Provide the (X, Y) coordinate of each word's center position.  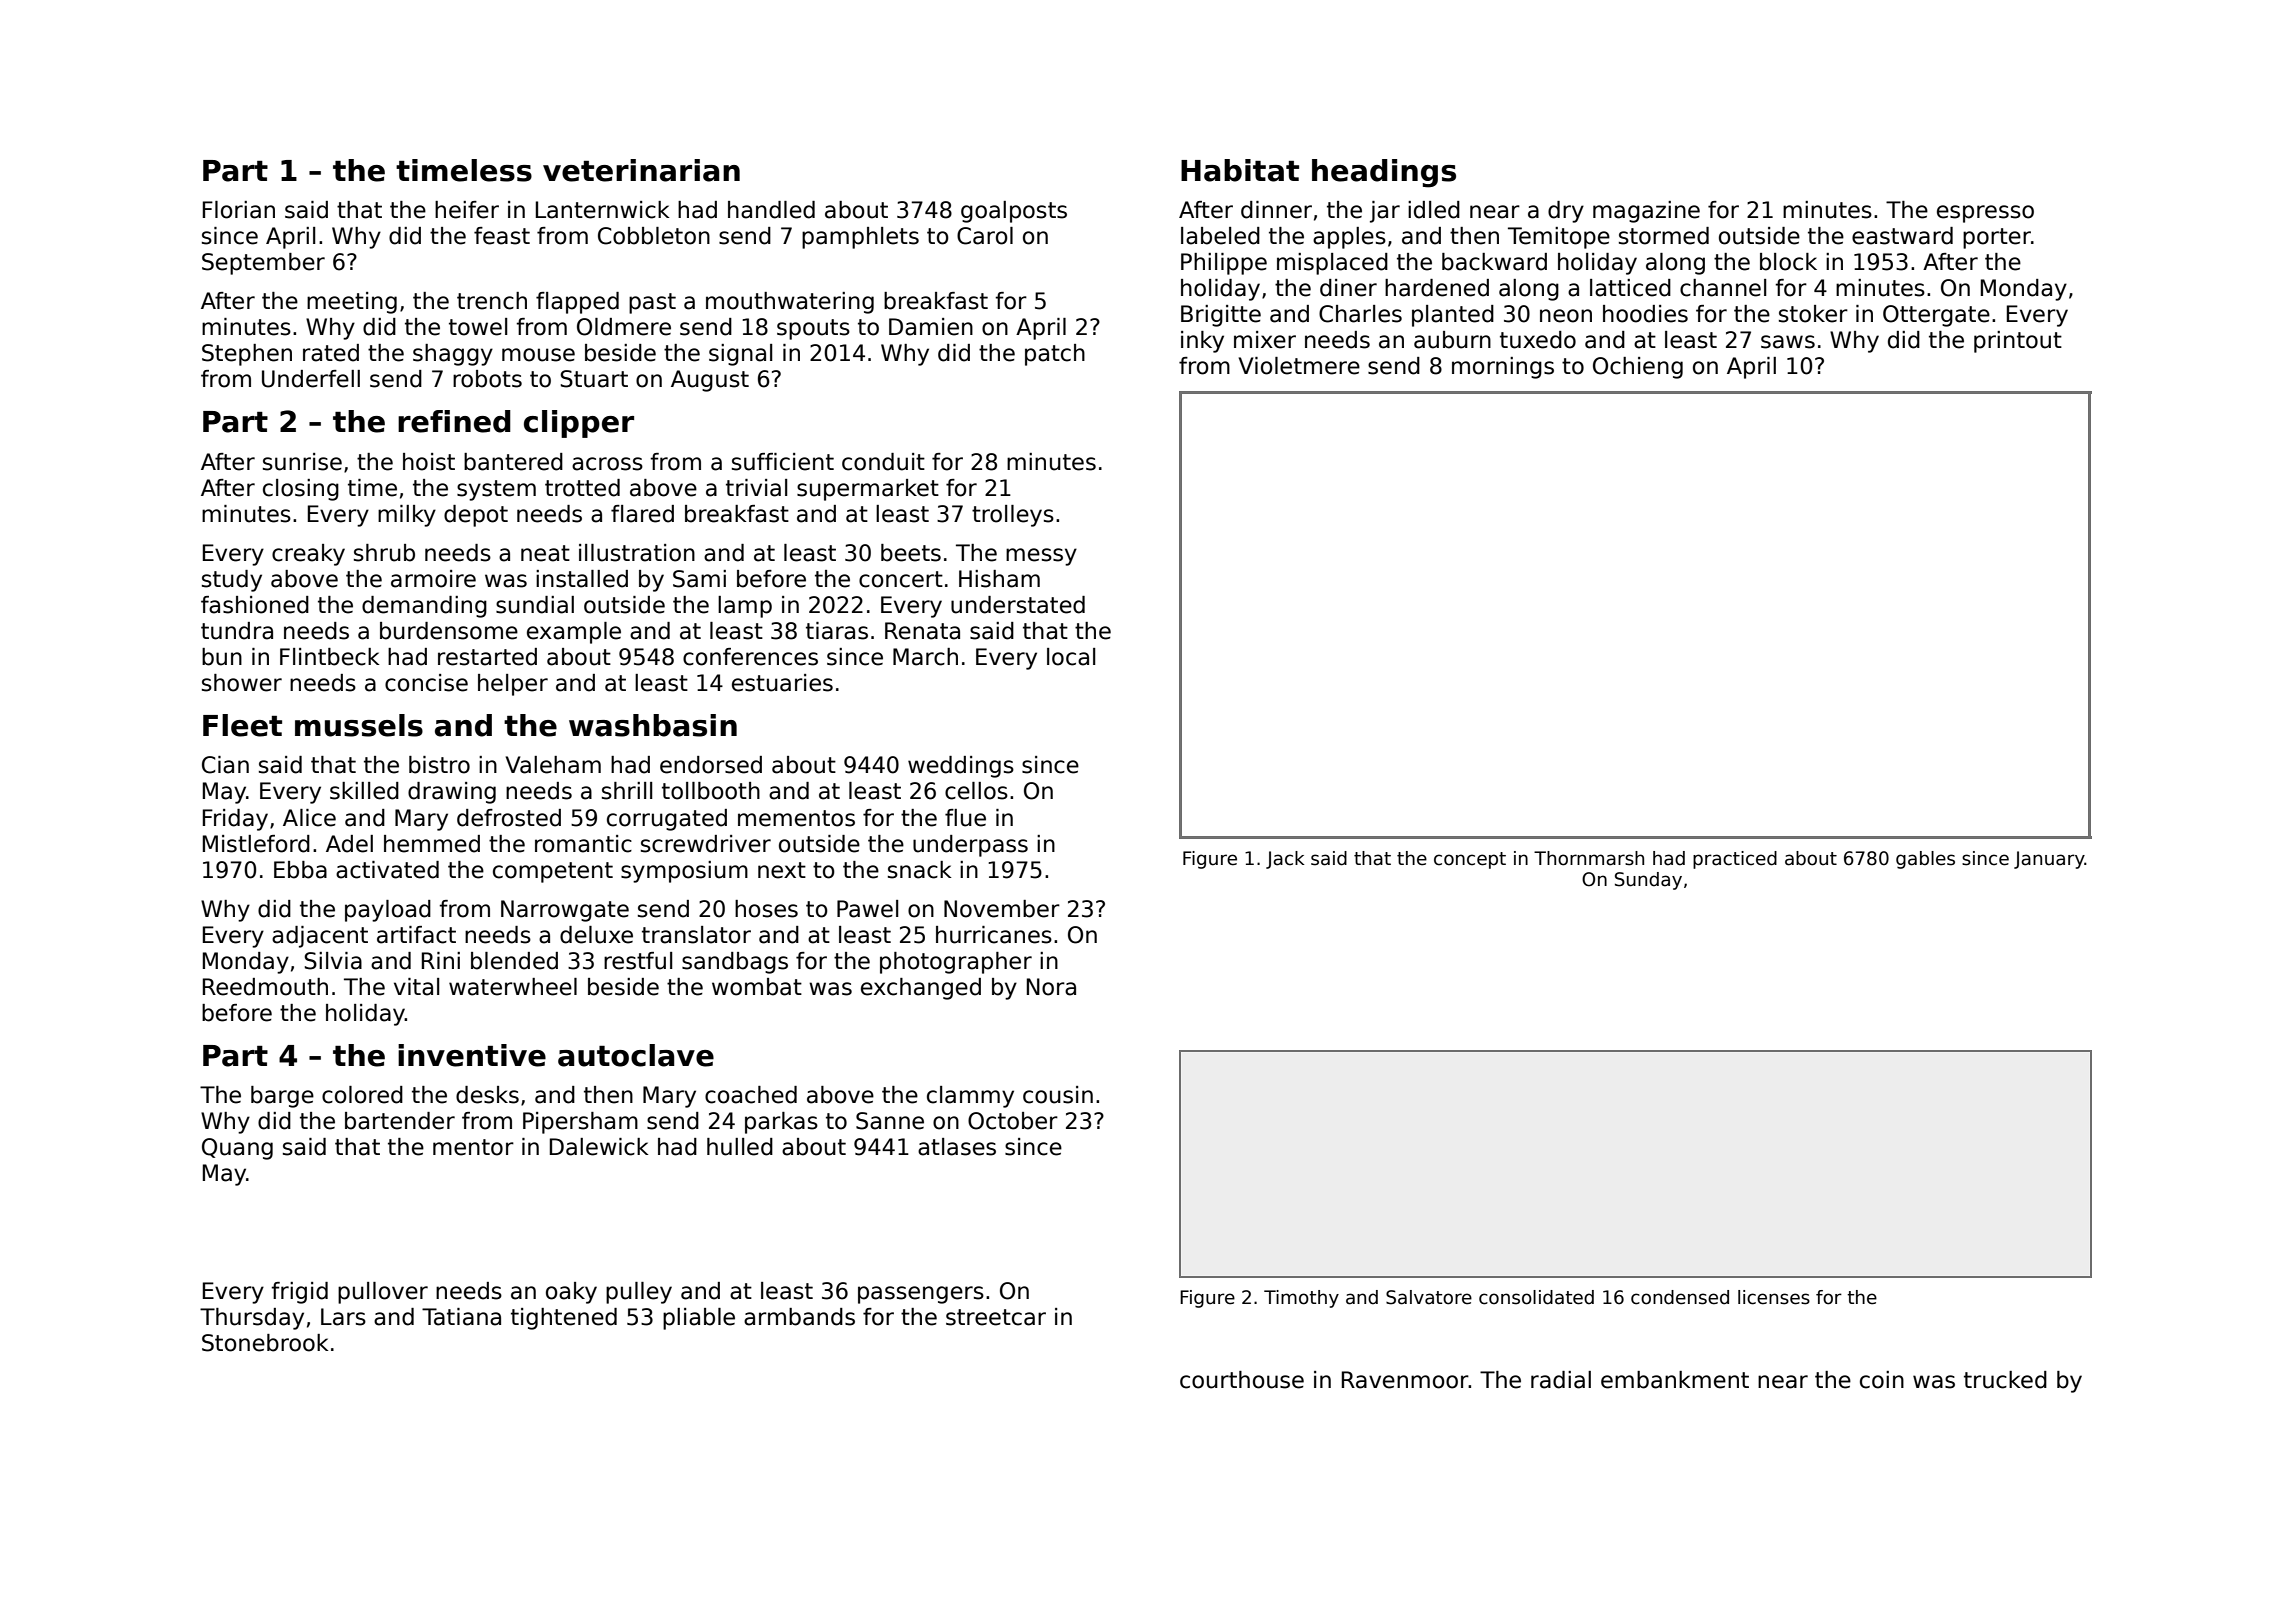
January (2049, 860)
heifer (467, 210)
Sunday (1648, 881)
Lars (343, 1317)
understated (1018, 605)
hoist (429, 462)
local (1071, 657)
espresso (1985, 214)
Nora (1051, 987)
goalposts (1014, 212)
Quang (237, 1149)
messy (1041, 557)
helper (513, 685)
